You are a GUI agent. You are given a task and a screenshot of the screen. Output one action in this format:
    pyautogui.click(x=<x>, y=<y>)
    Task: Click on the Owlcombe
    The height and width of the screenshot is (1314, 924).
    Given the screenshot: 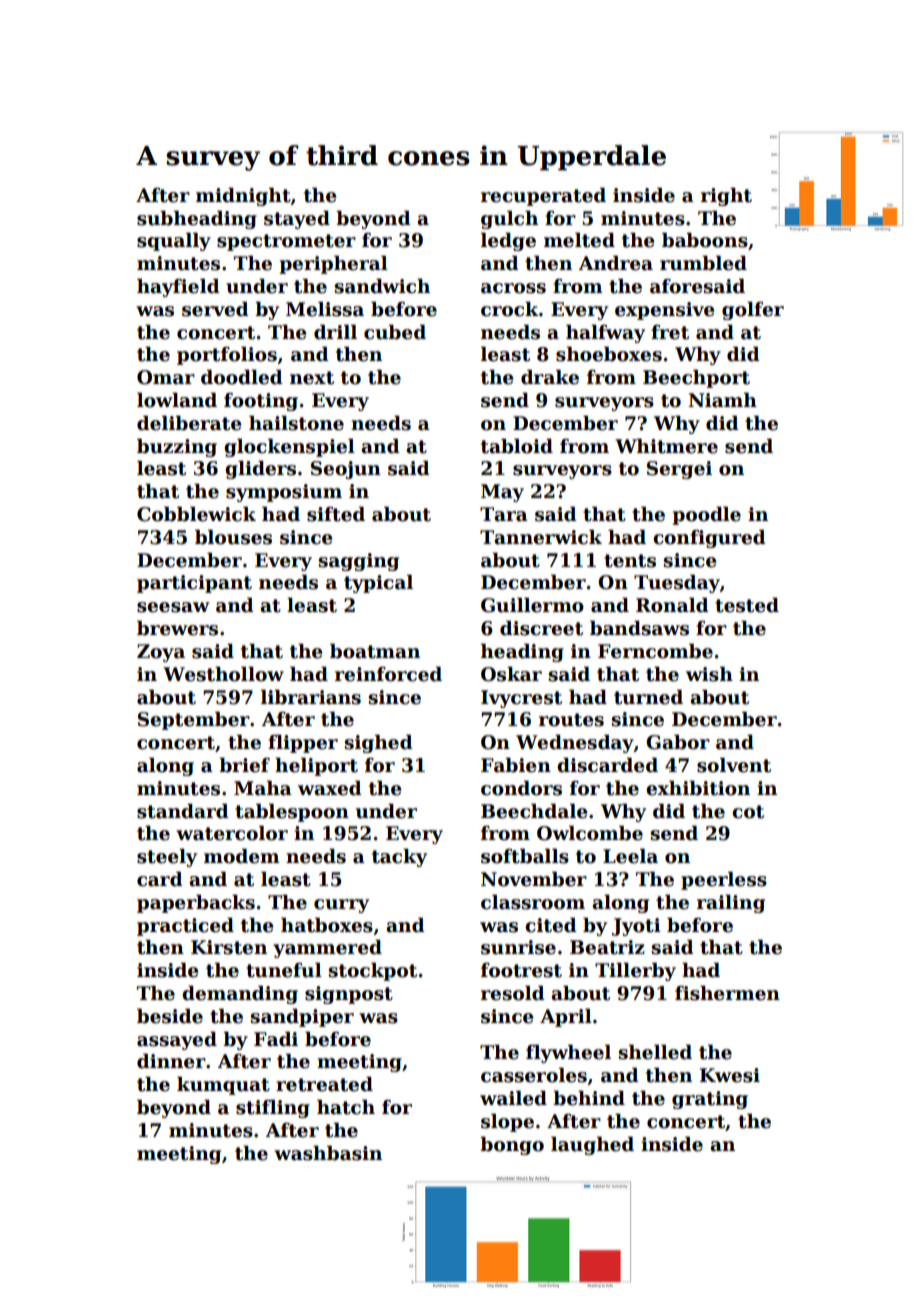 What is the action you would take?
    pyautogui.click(x=590, y=833)
